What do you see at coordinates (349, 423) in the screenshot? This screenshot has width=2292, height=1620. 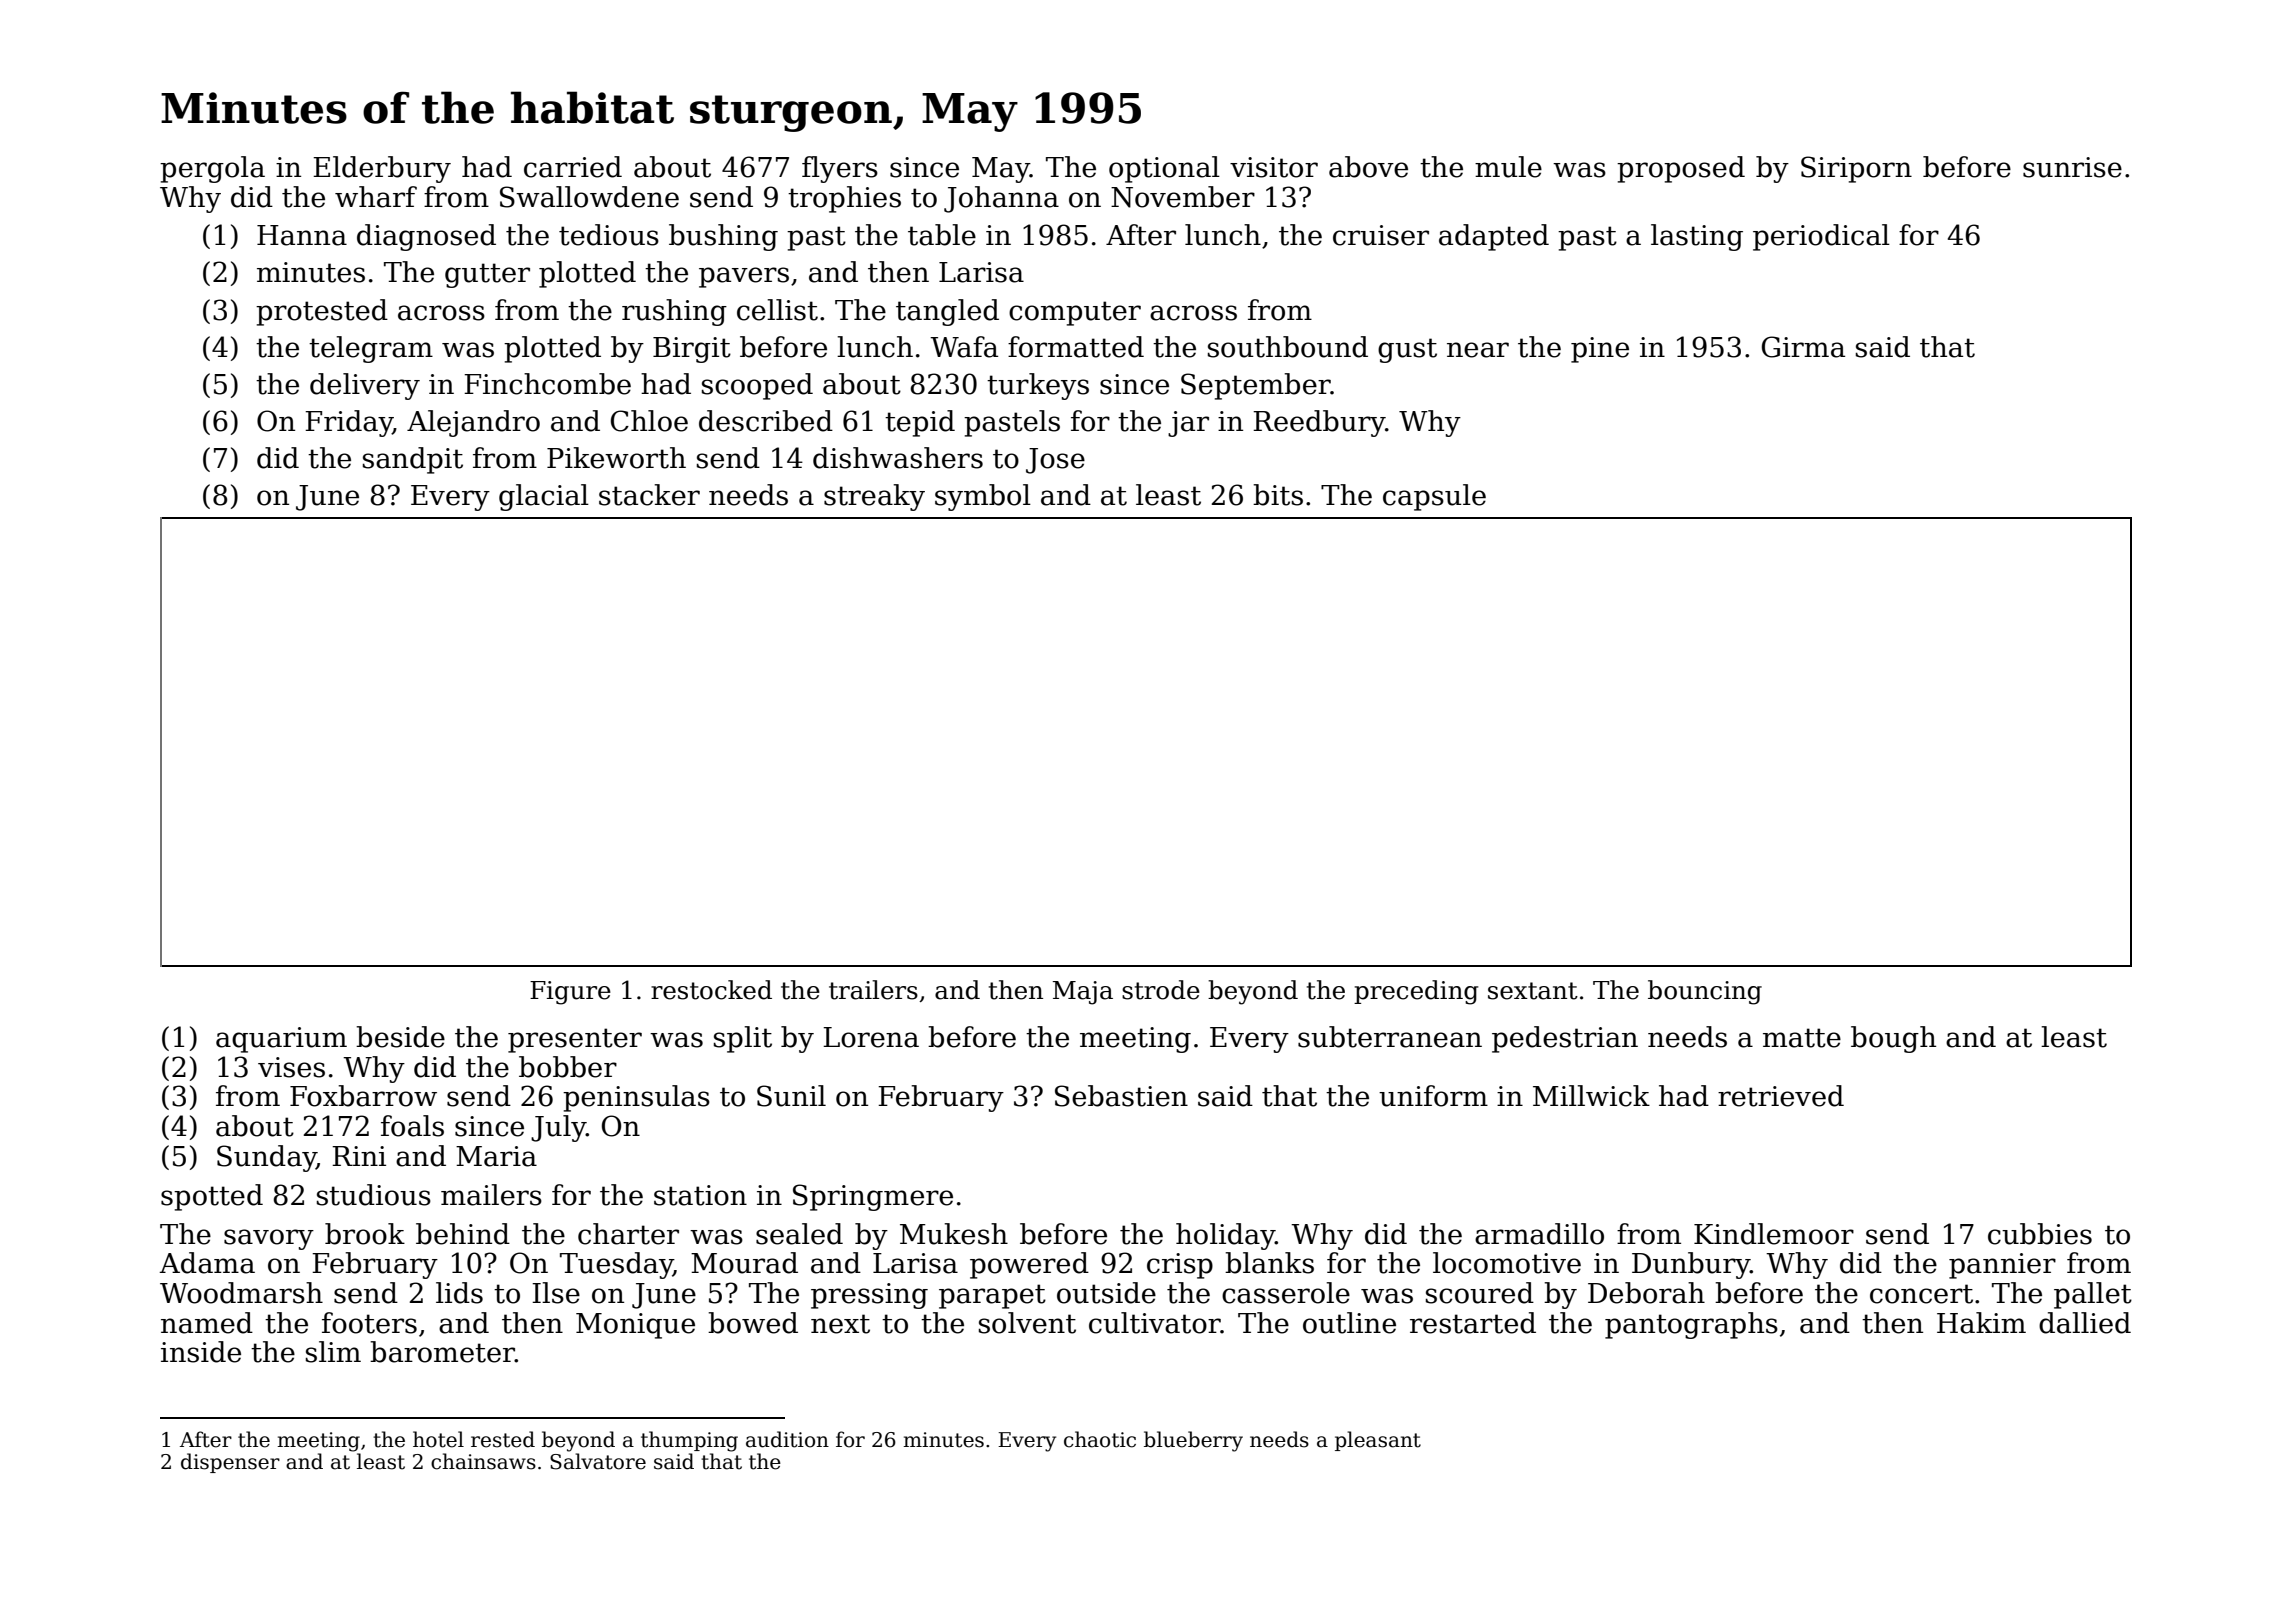 I see `Friday` at bounding box center [349, 423].
